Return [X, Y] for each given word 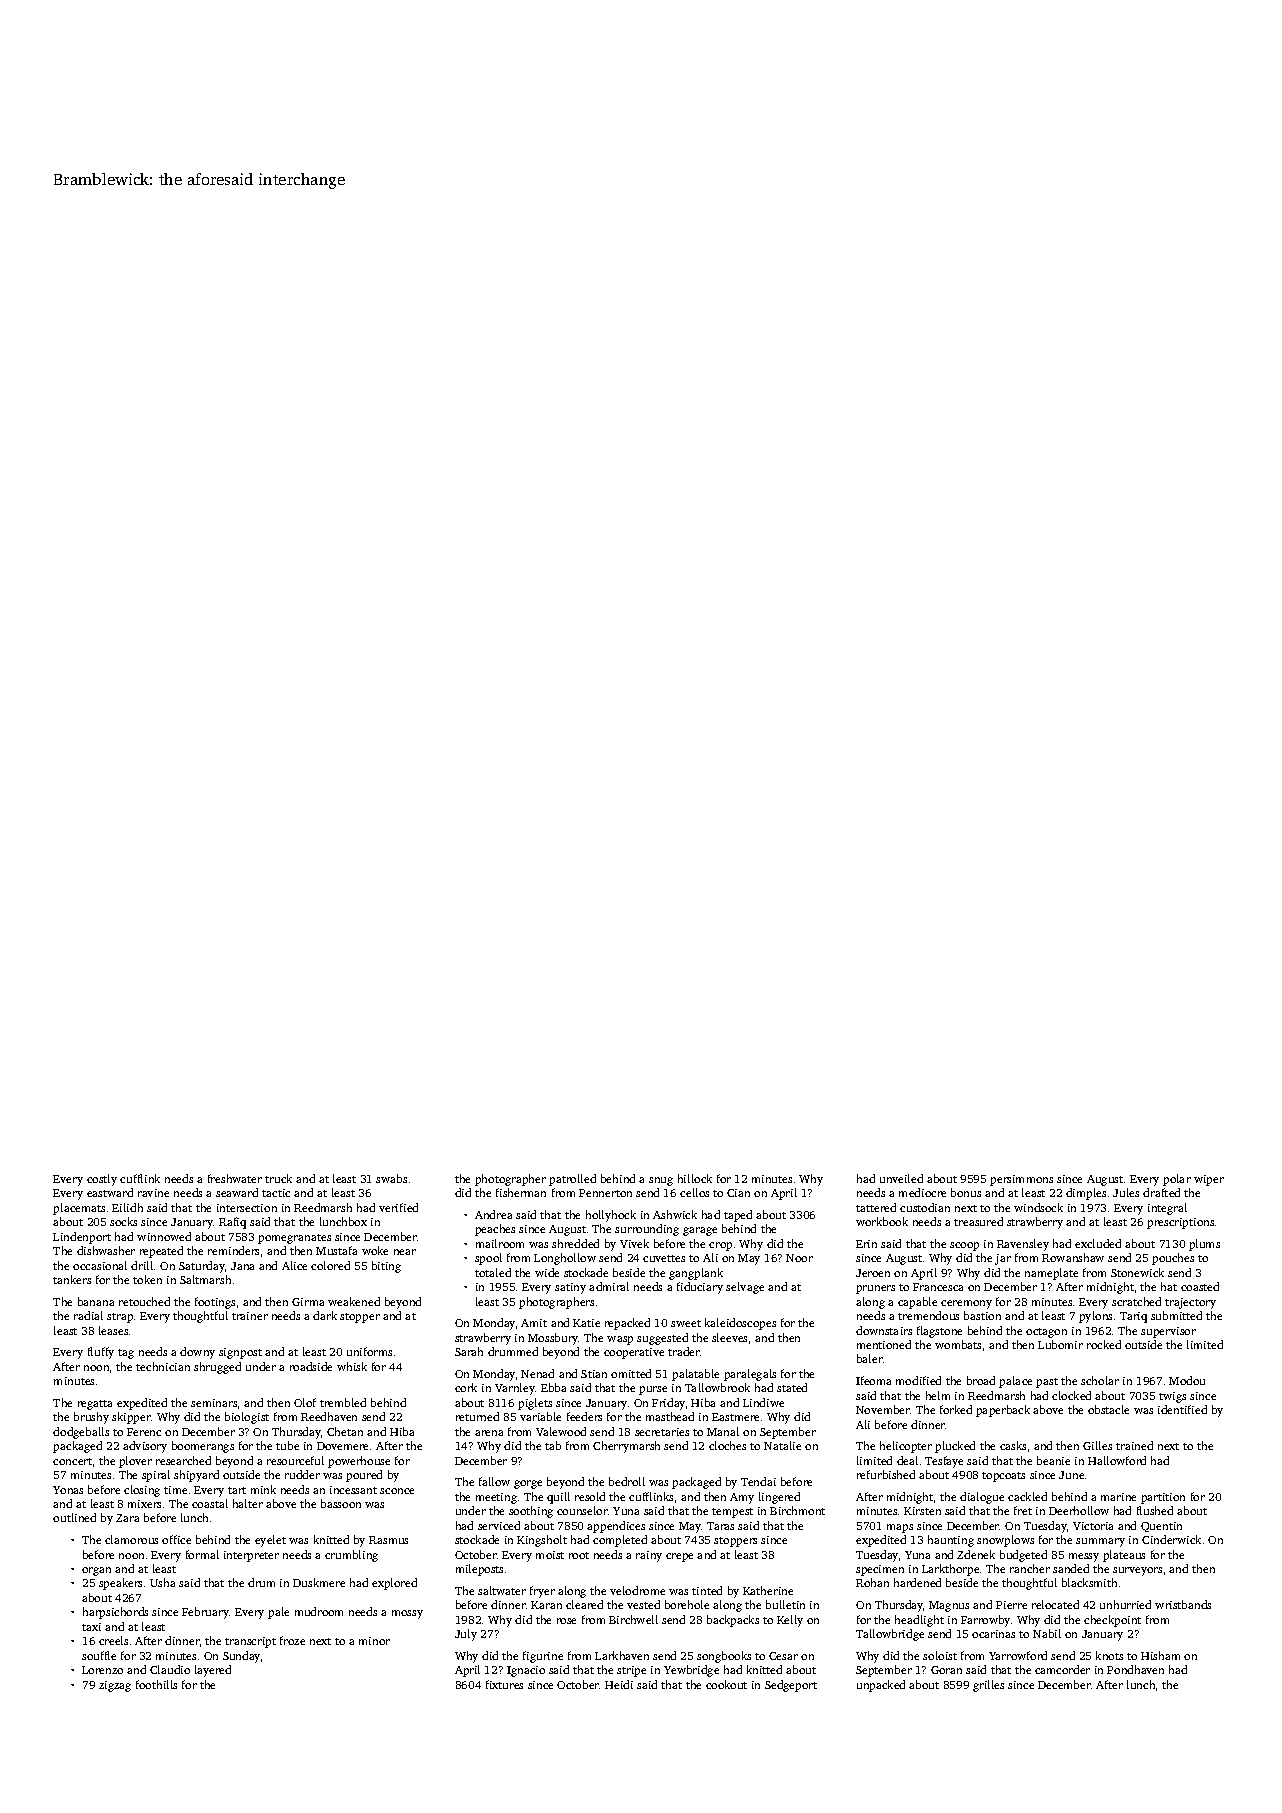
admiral [609, 1286]
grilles [988, 1686]
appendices [616, 1527]
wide [547, 1272]
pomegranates [294, 1239]
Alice [294, 1265]
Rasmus [388, 1540]
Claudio [170, 1669]
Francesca [938, 1287]
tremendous [928, 1315]
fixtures [504, 1684]
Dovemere [342, 1446]
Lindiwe [763, 1402]
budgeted [1023, 1556]
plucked [955, 1447]
